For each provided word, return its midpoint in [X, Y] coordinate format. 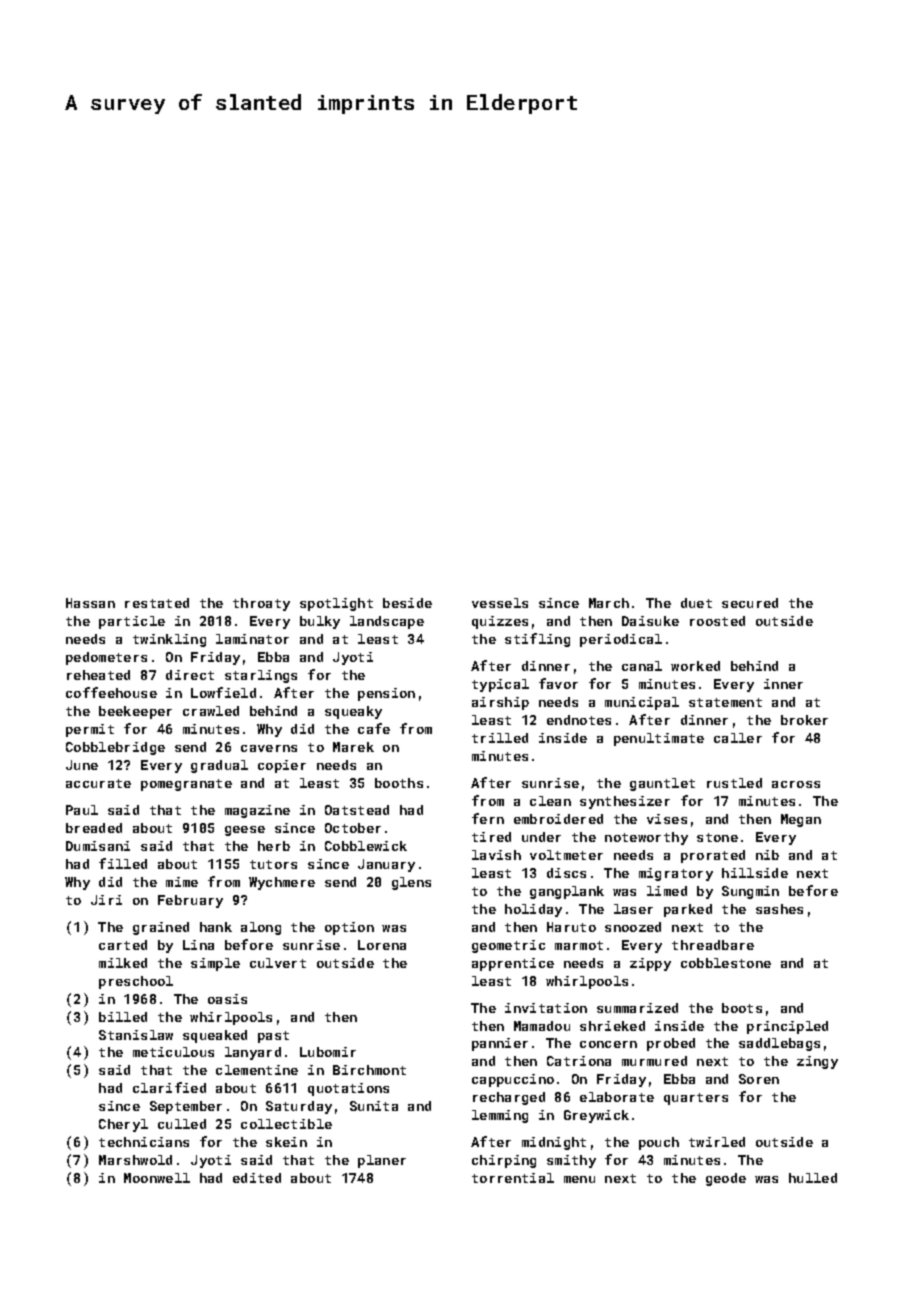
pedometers [106, 658]
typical [500, 685]
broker [804, 720]
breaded [94, 828]
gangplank [567, 892]
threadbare [713, 945]
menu [579, 1179]
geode [726, 1179]
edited [257, 1178]
